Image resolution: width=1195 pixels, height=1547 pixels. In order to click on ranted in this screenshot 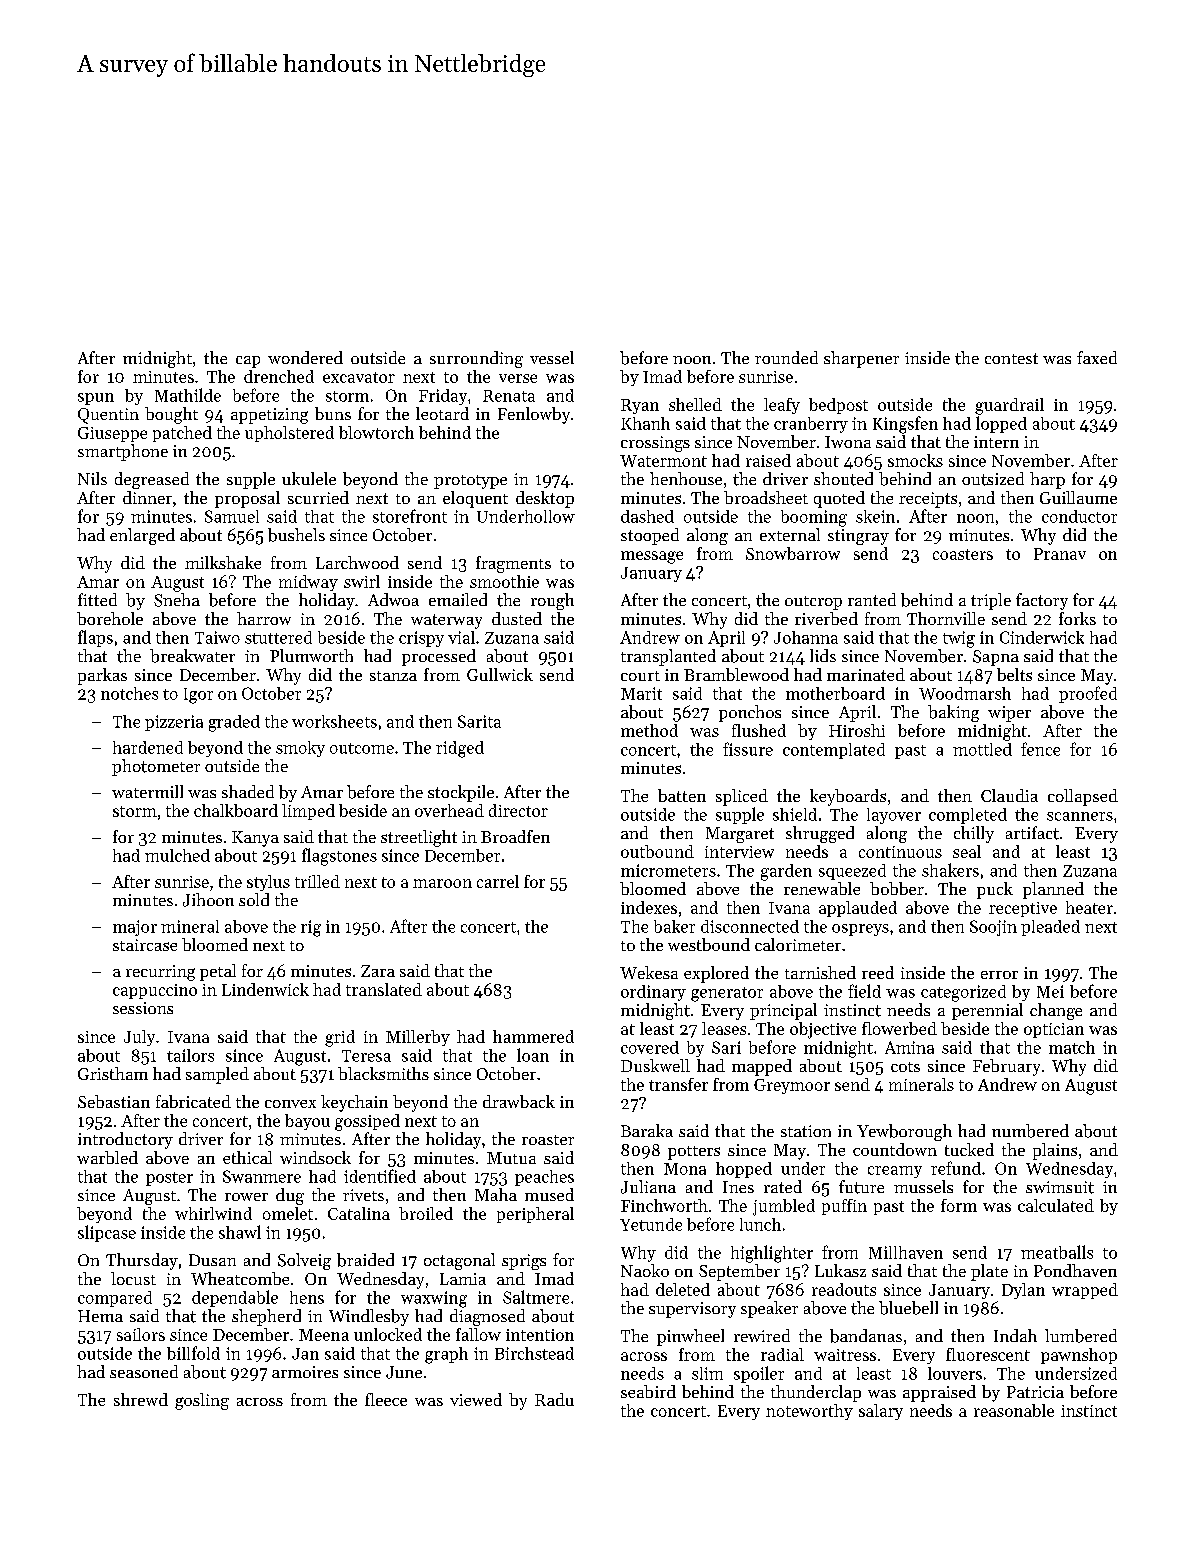, I will do `click(872, 599)`.
